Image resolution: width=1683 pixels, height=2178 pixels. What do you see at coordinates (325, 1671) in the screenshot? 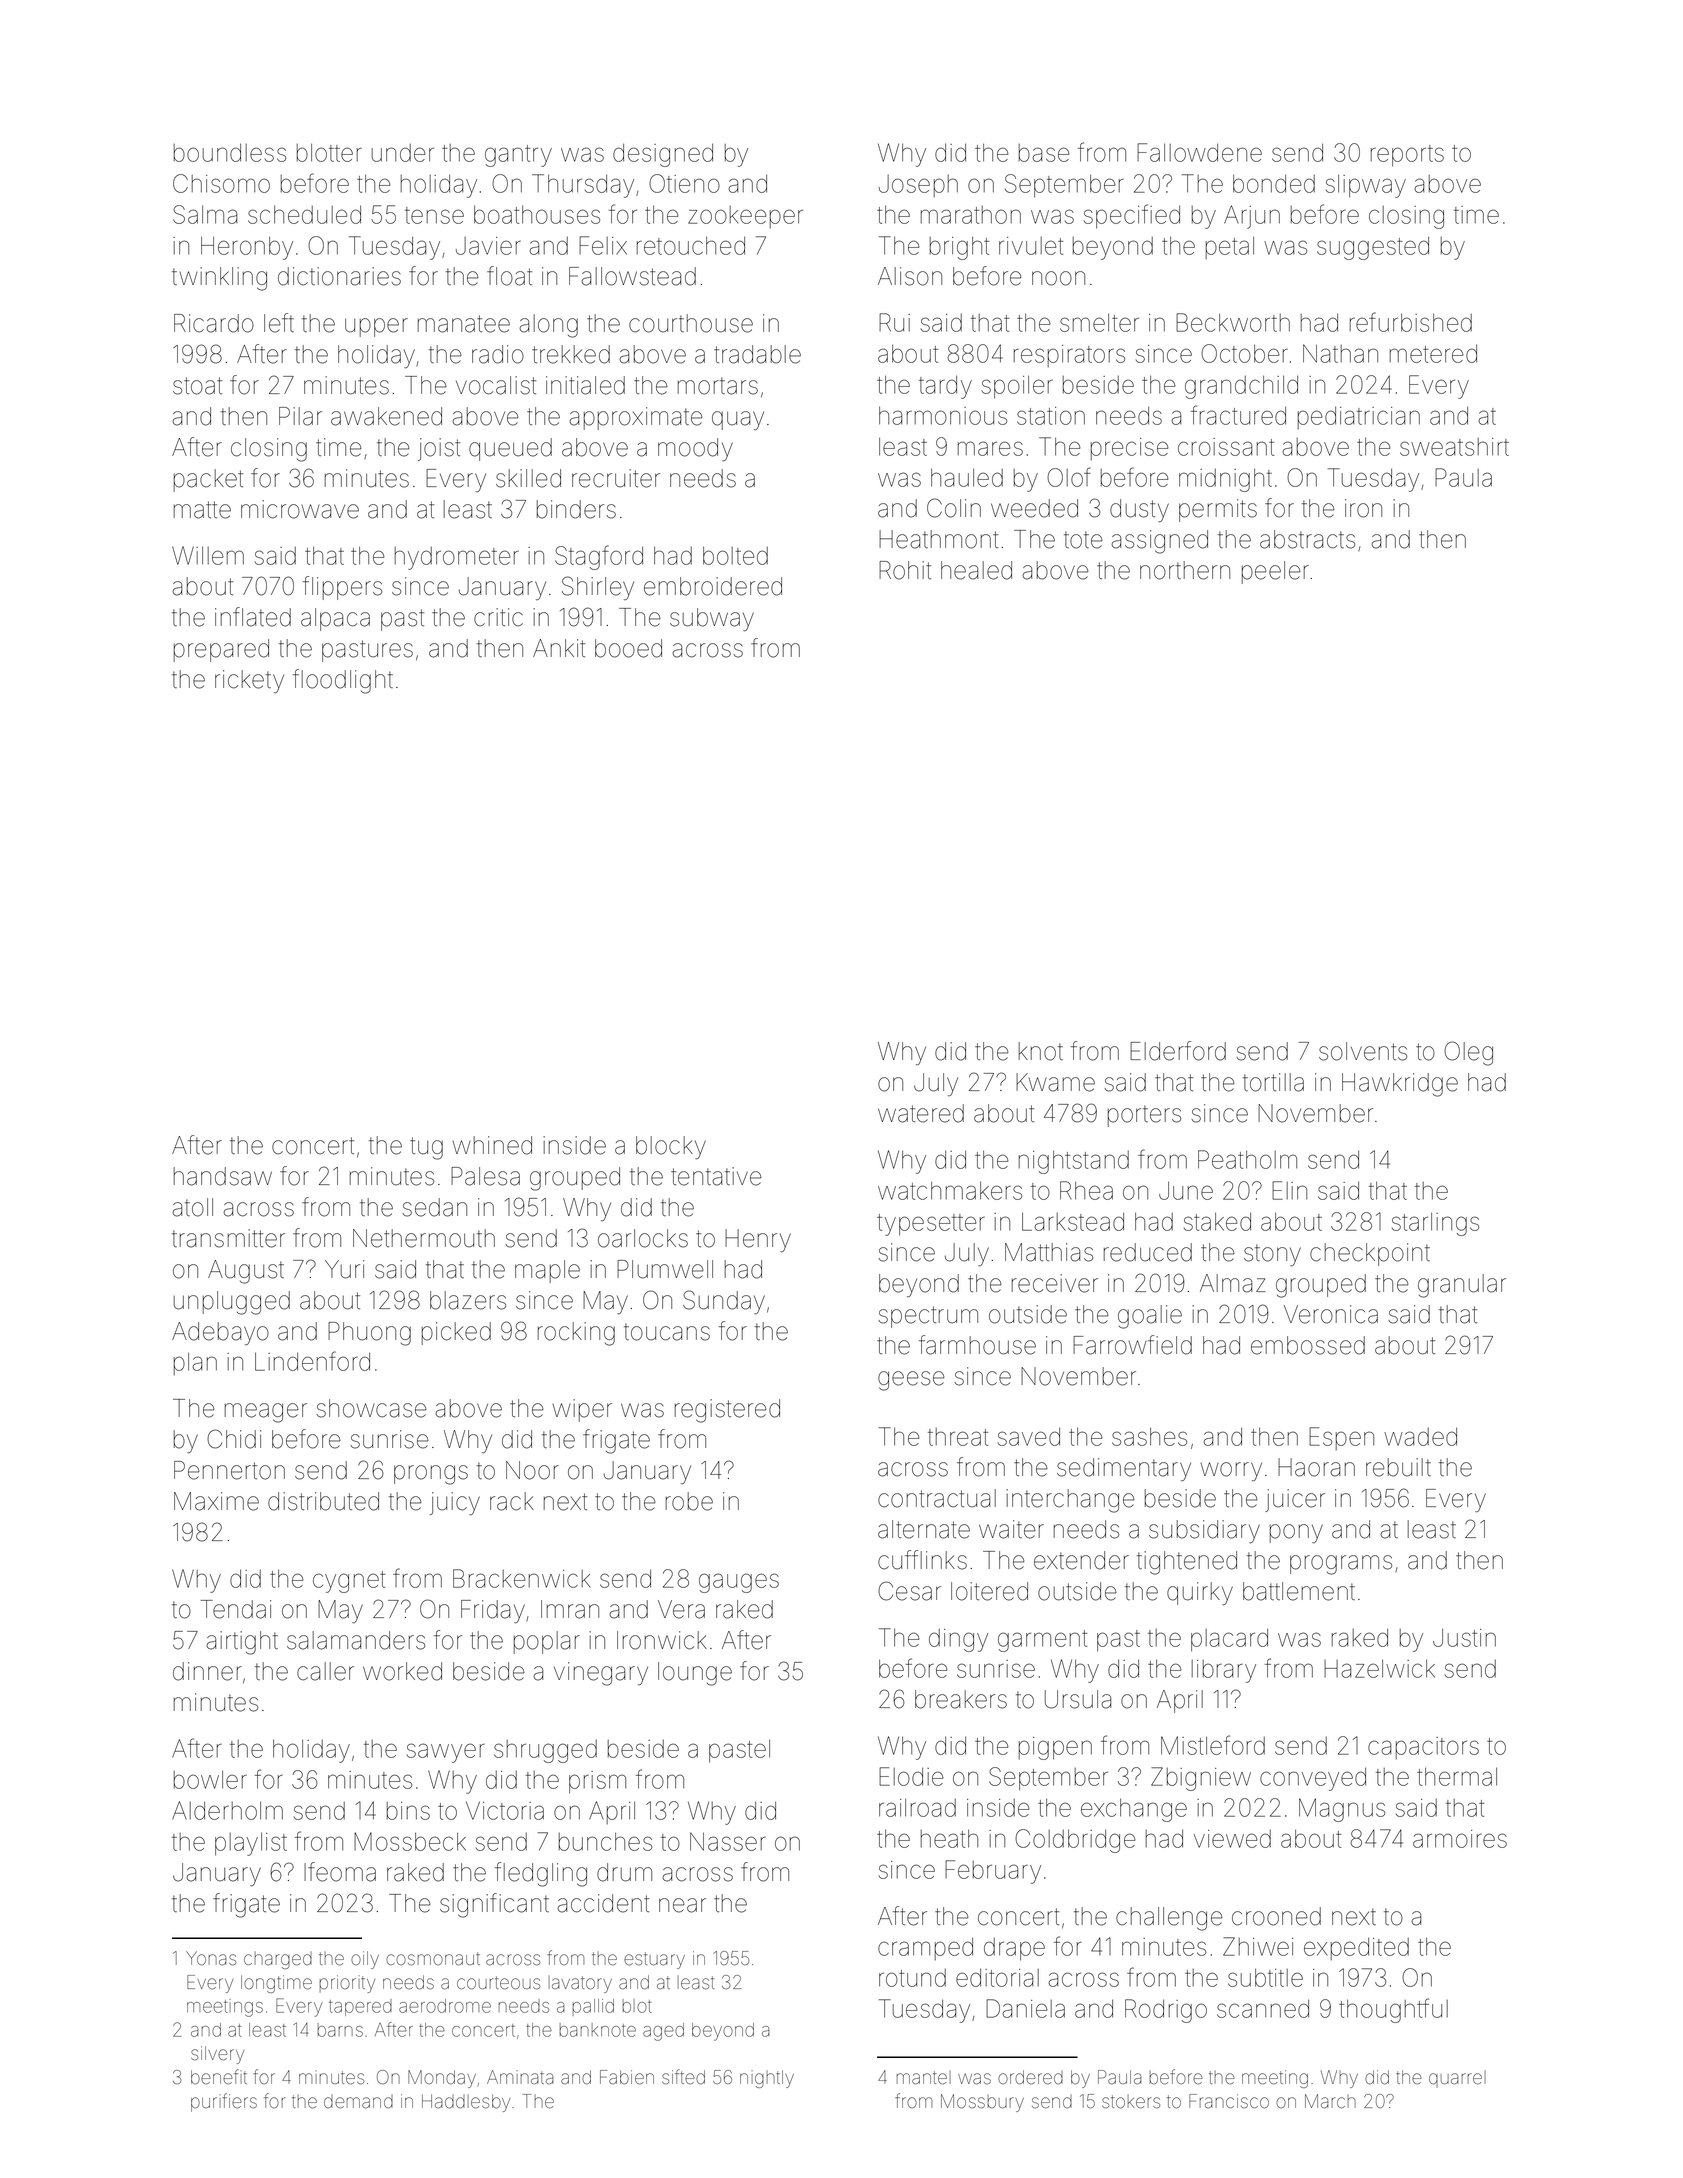
I see `caller` at bounding box center [325, 1671].
